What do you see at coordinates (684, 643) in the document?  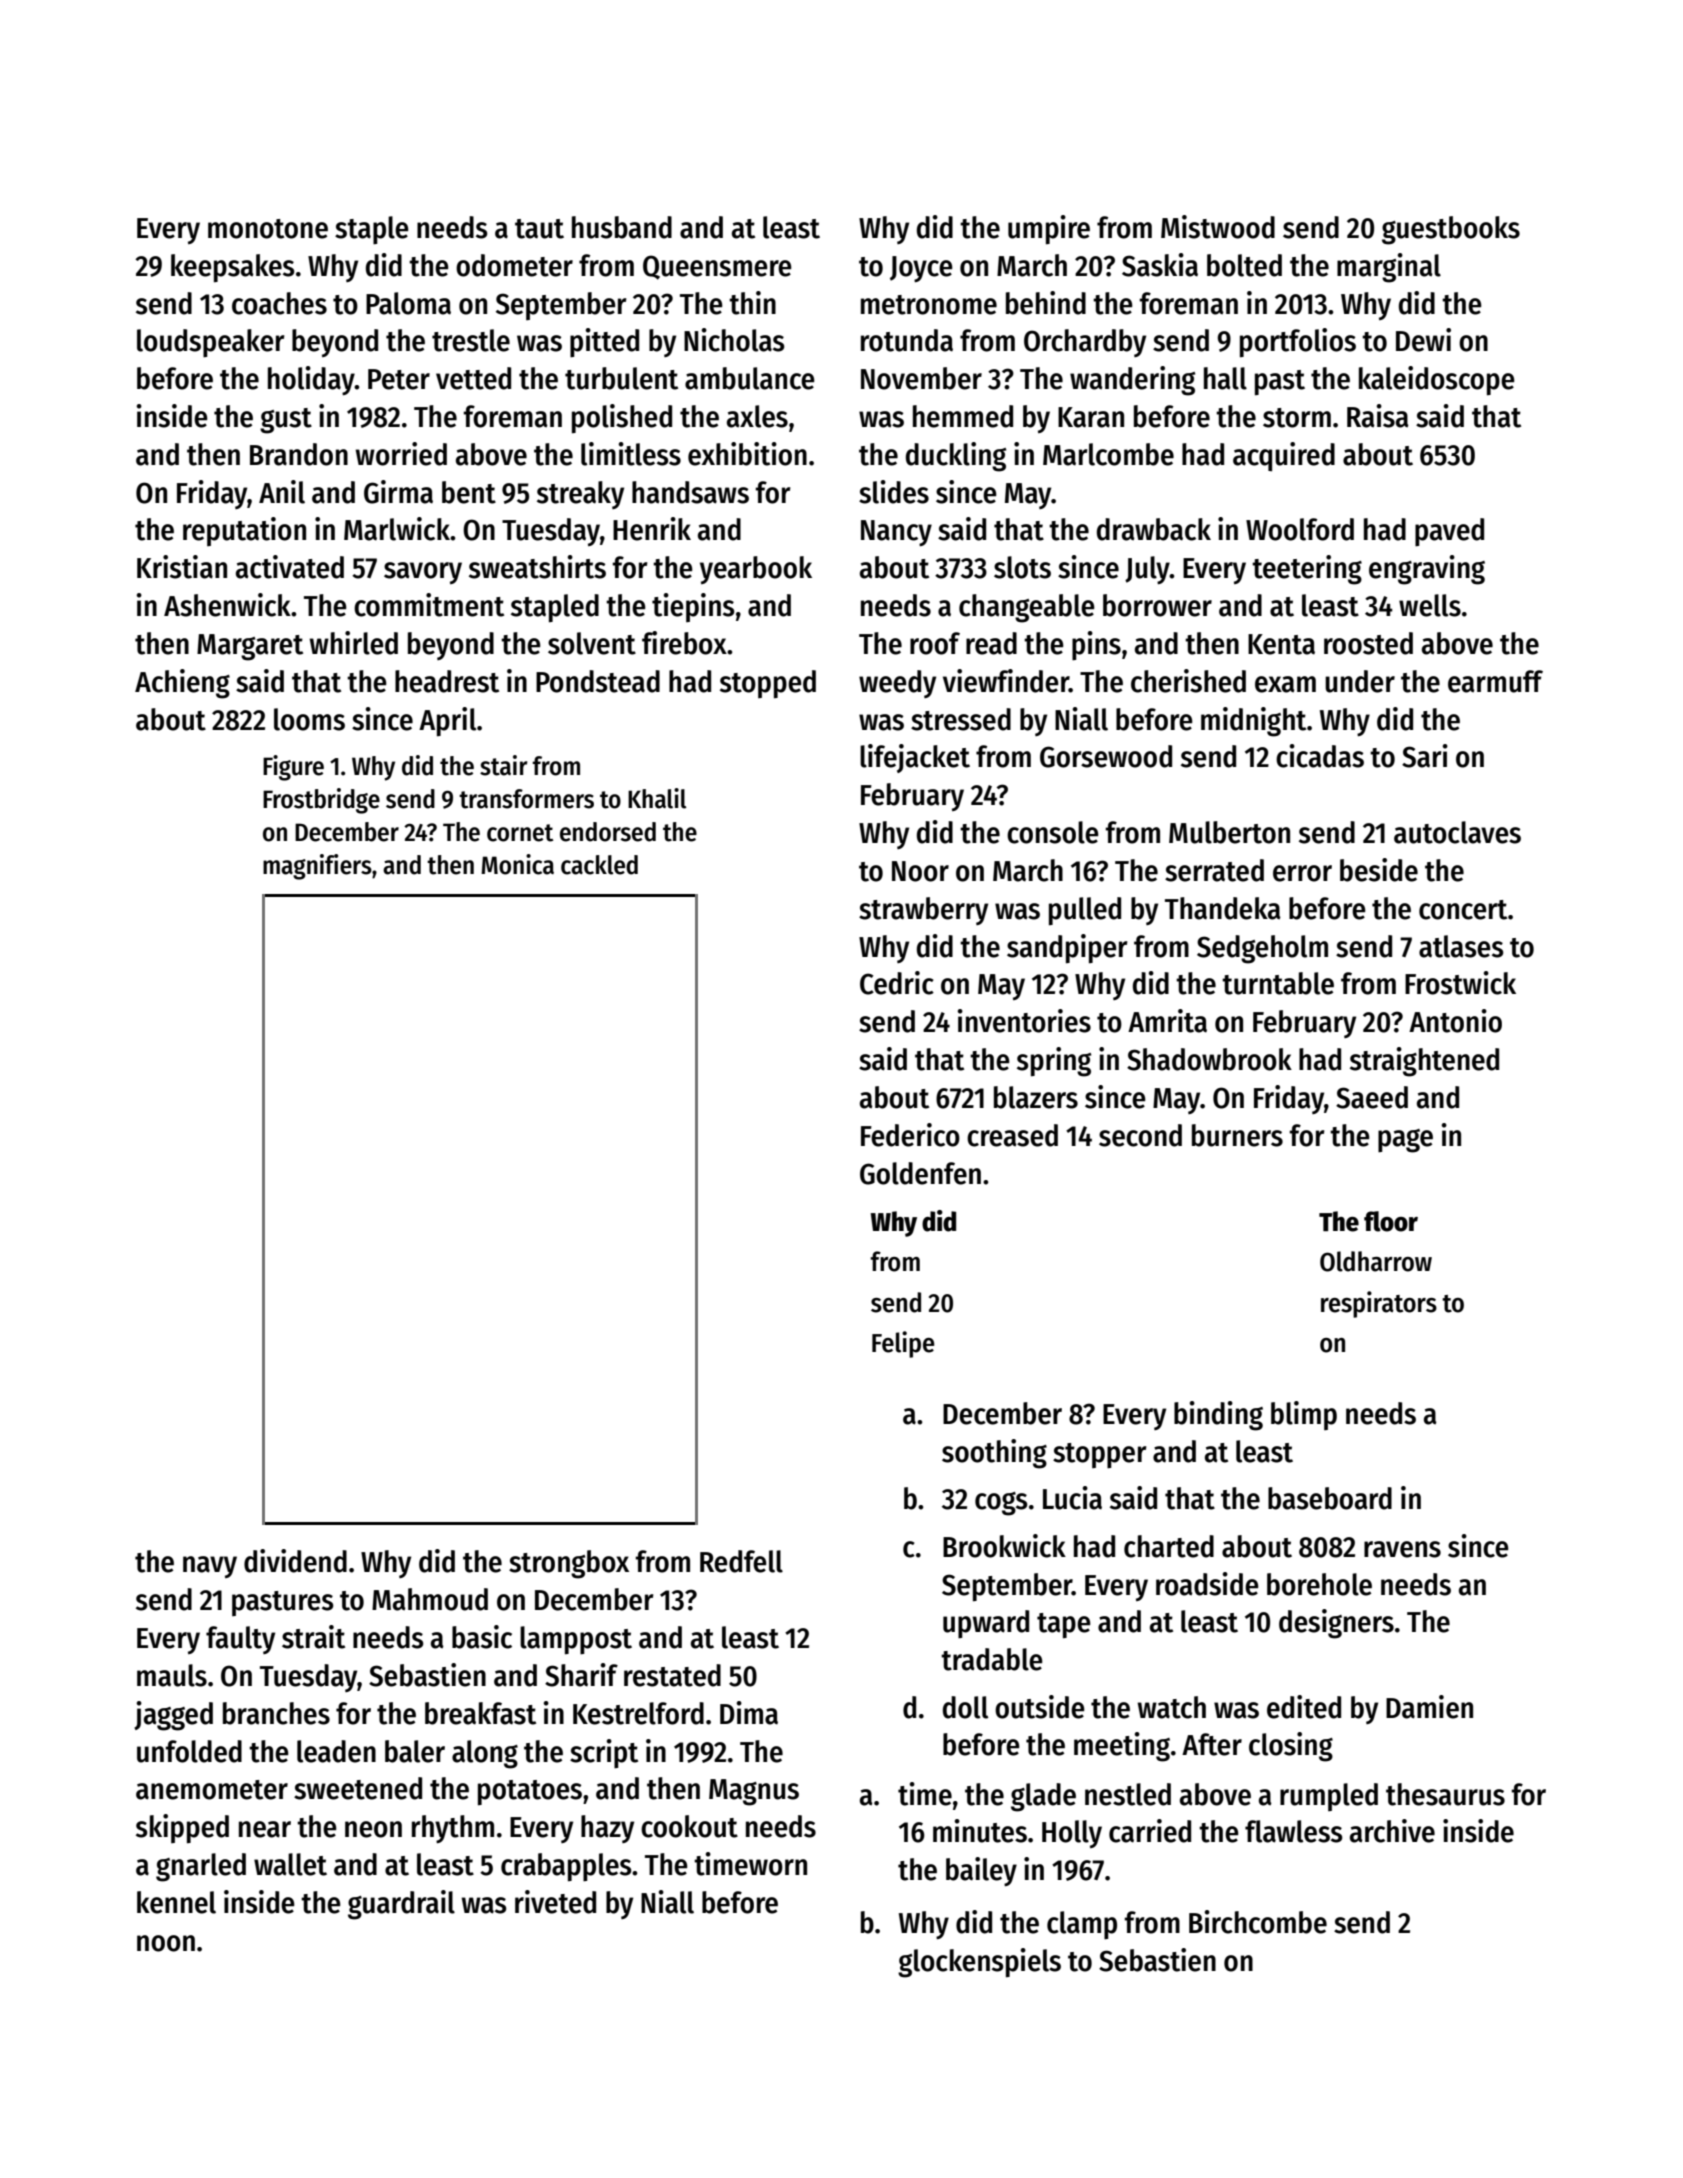 I see `firebox` at bounding box center [684, 643].
